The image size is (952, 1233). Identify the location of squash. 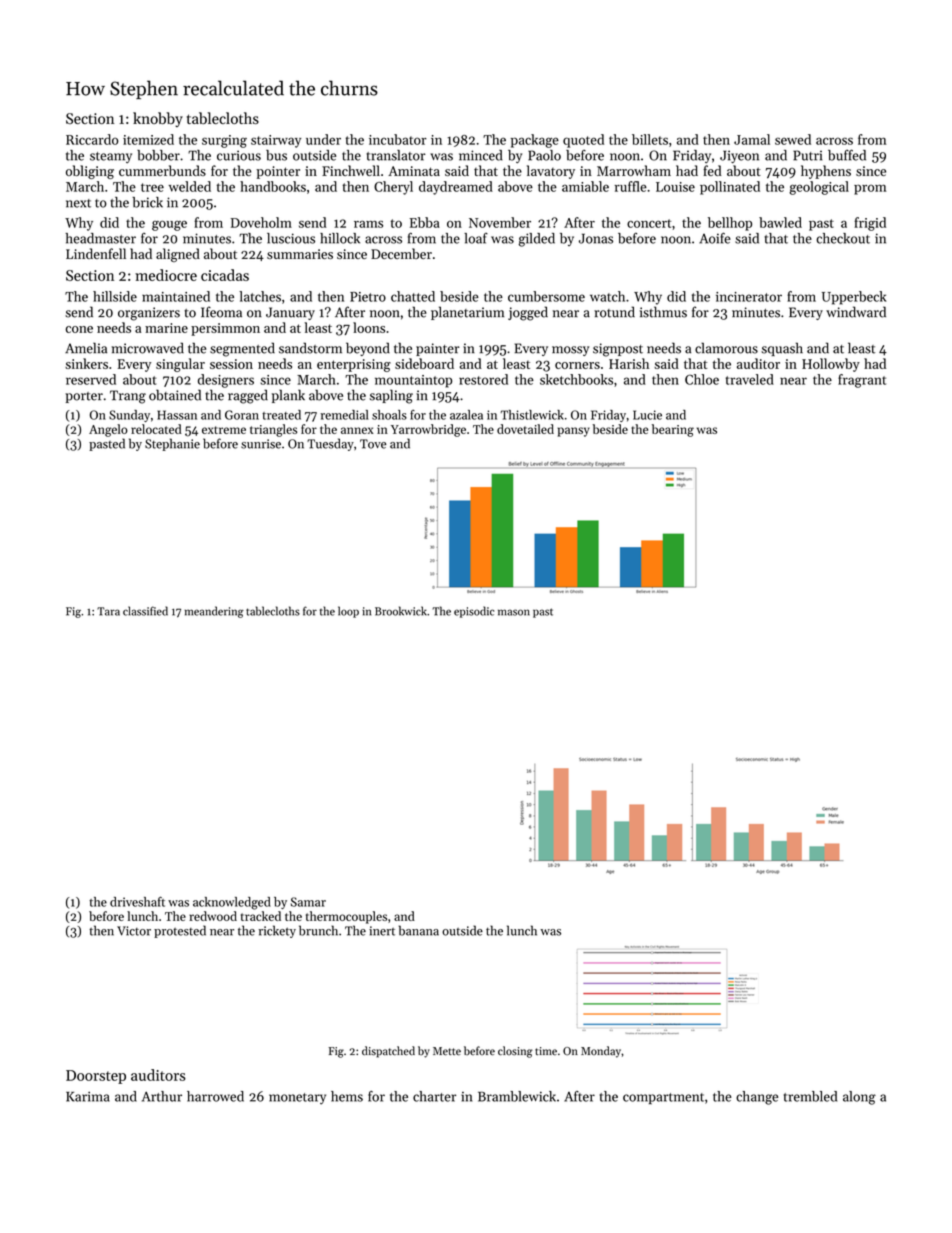
(782, 349).
